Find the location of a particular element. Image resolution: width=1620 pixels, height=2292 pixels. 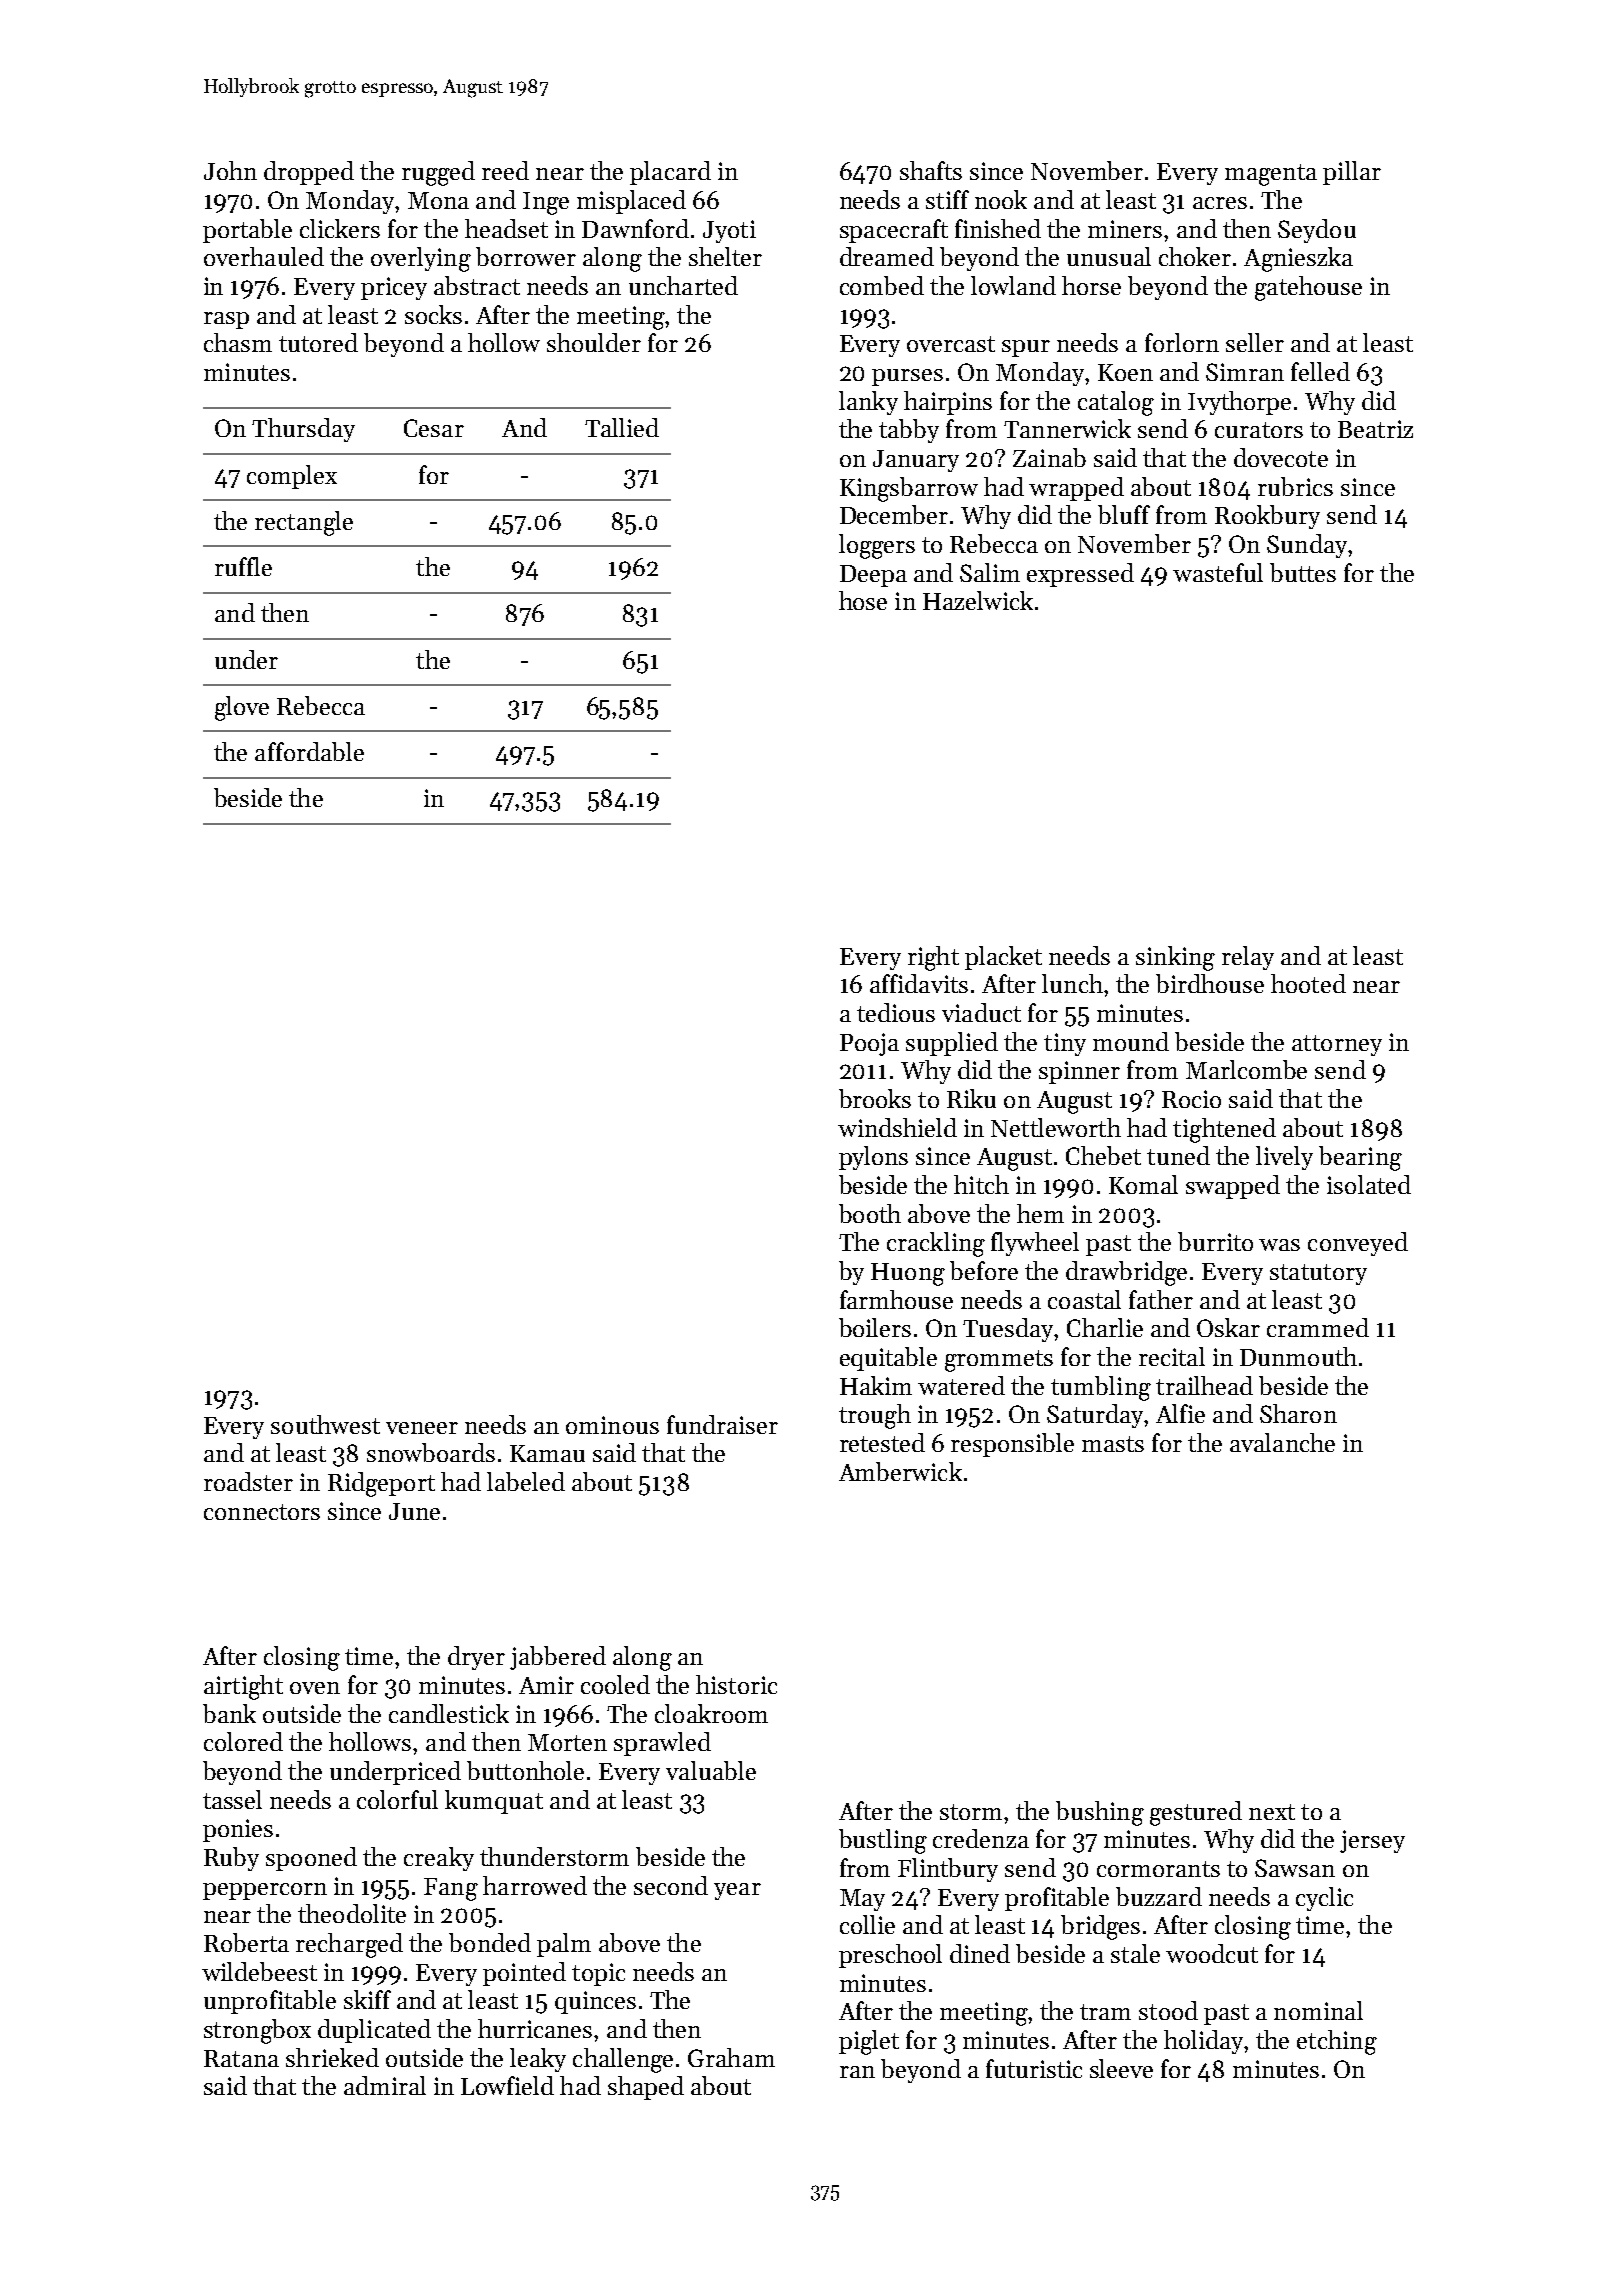

affordable is located at coordinates (309, 751).
